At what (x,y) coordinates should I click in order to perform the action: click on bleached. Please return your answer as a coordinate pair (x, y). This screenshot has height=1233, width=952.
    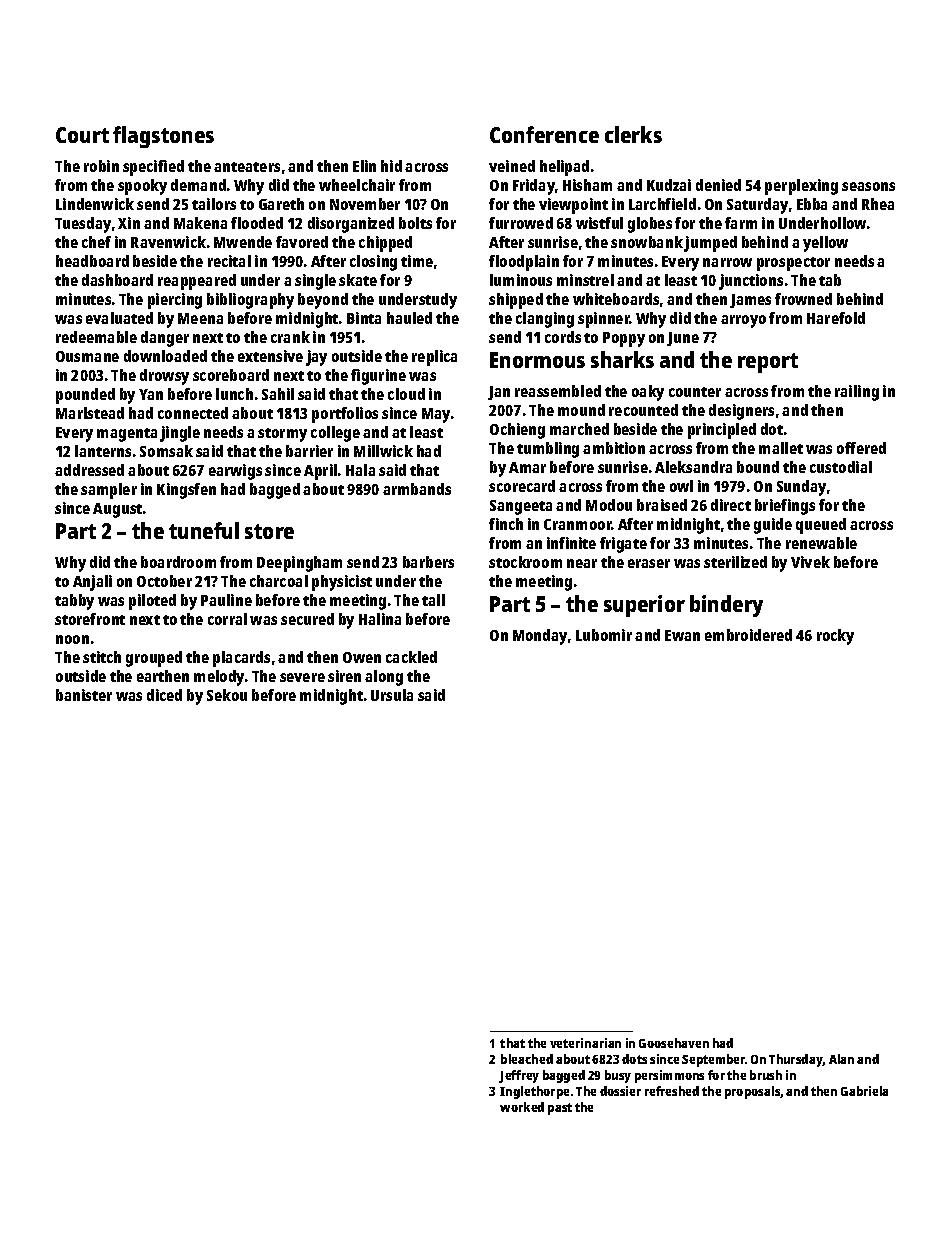
    Looking at the image, I should click on (527, 1059).
